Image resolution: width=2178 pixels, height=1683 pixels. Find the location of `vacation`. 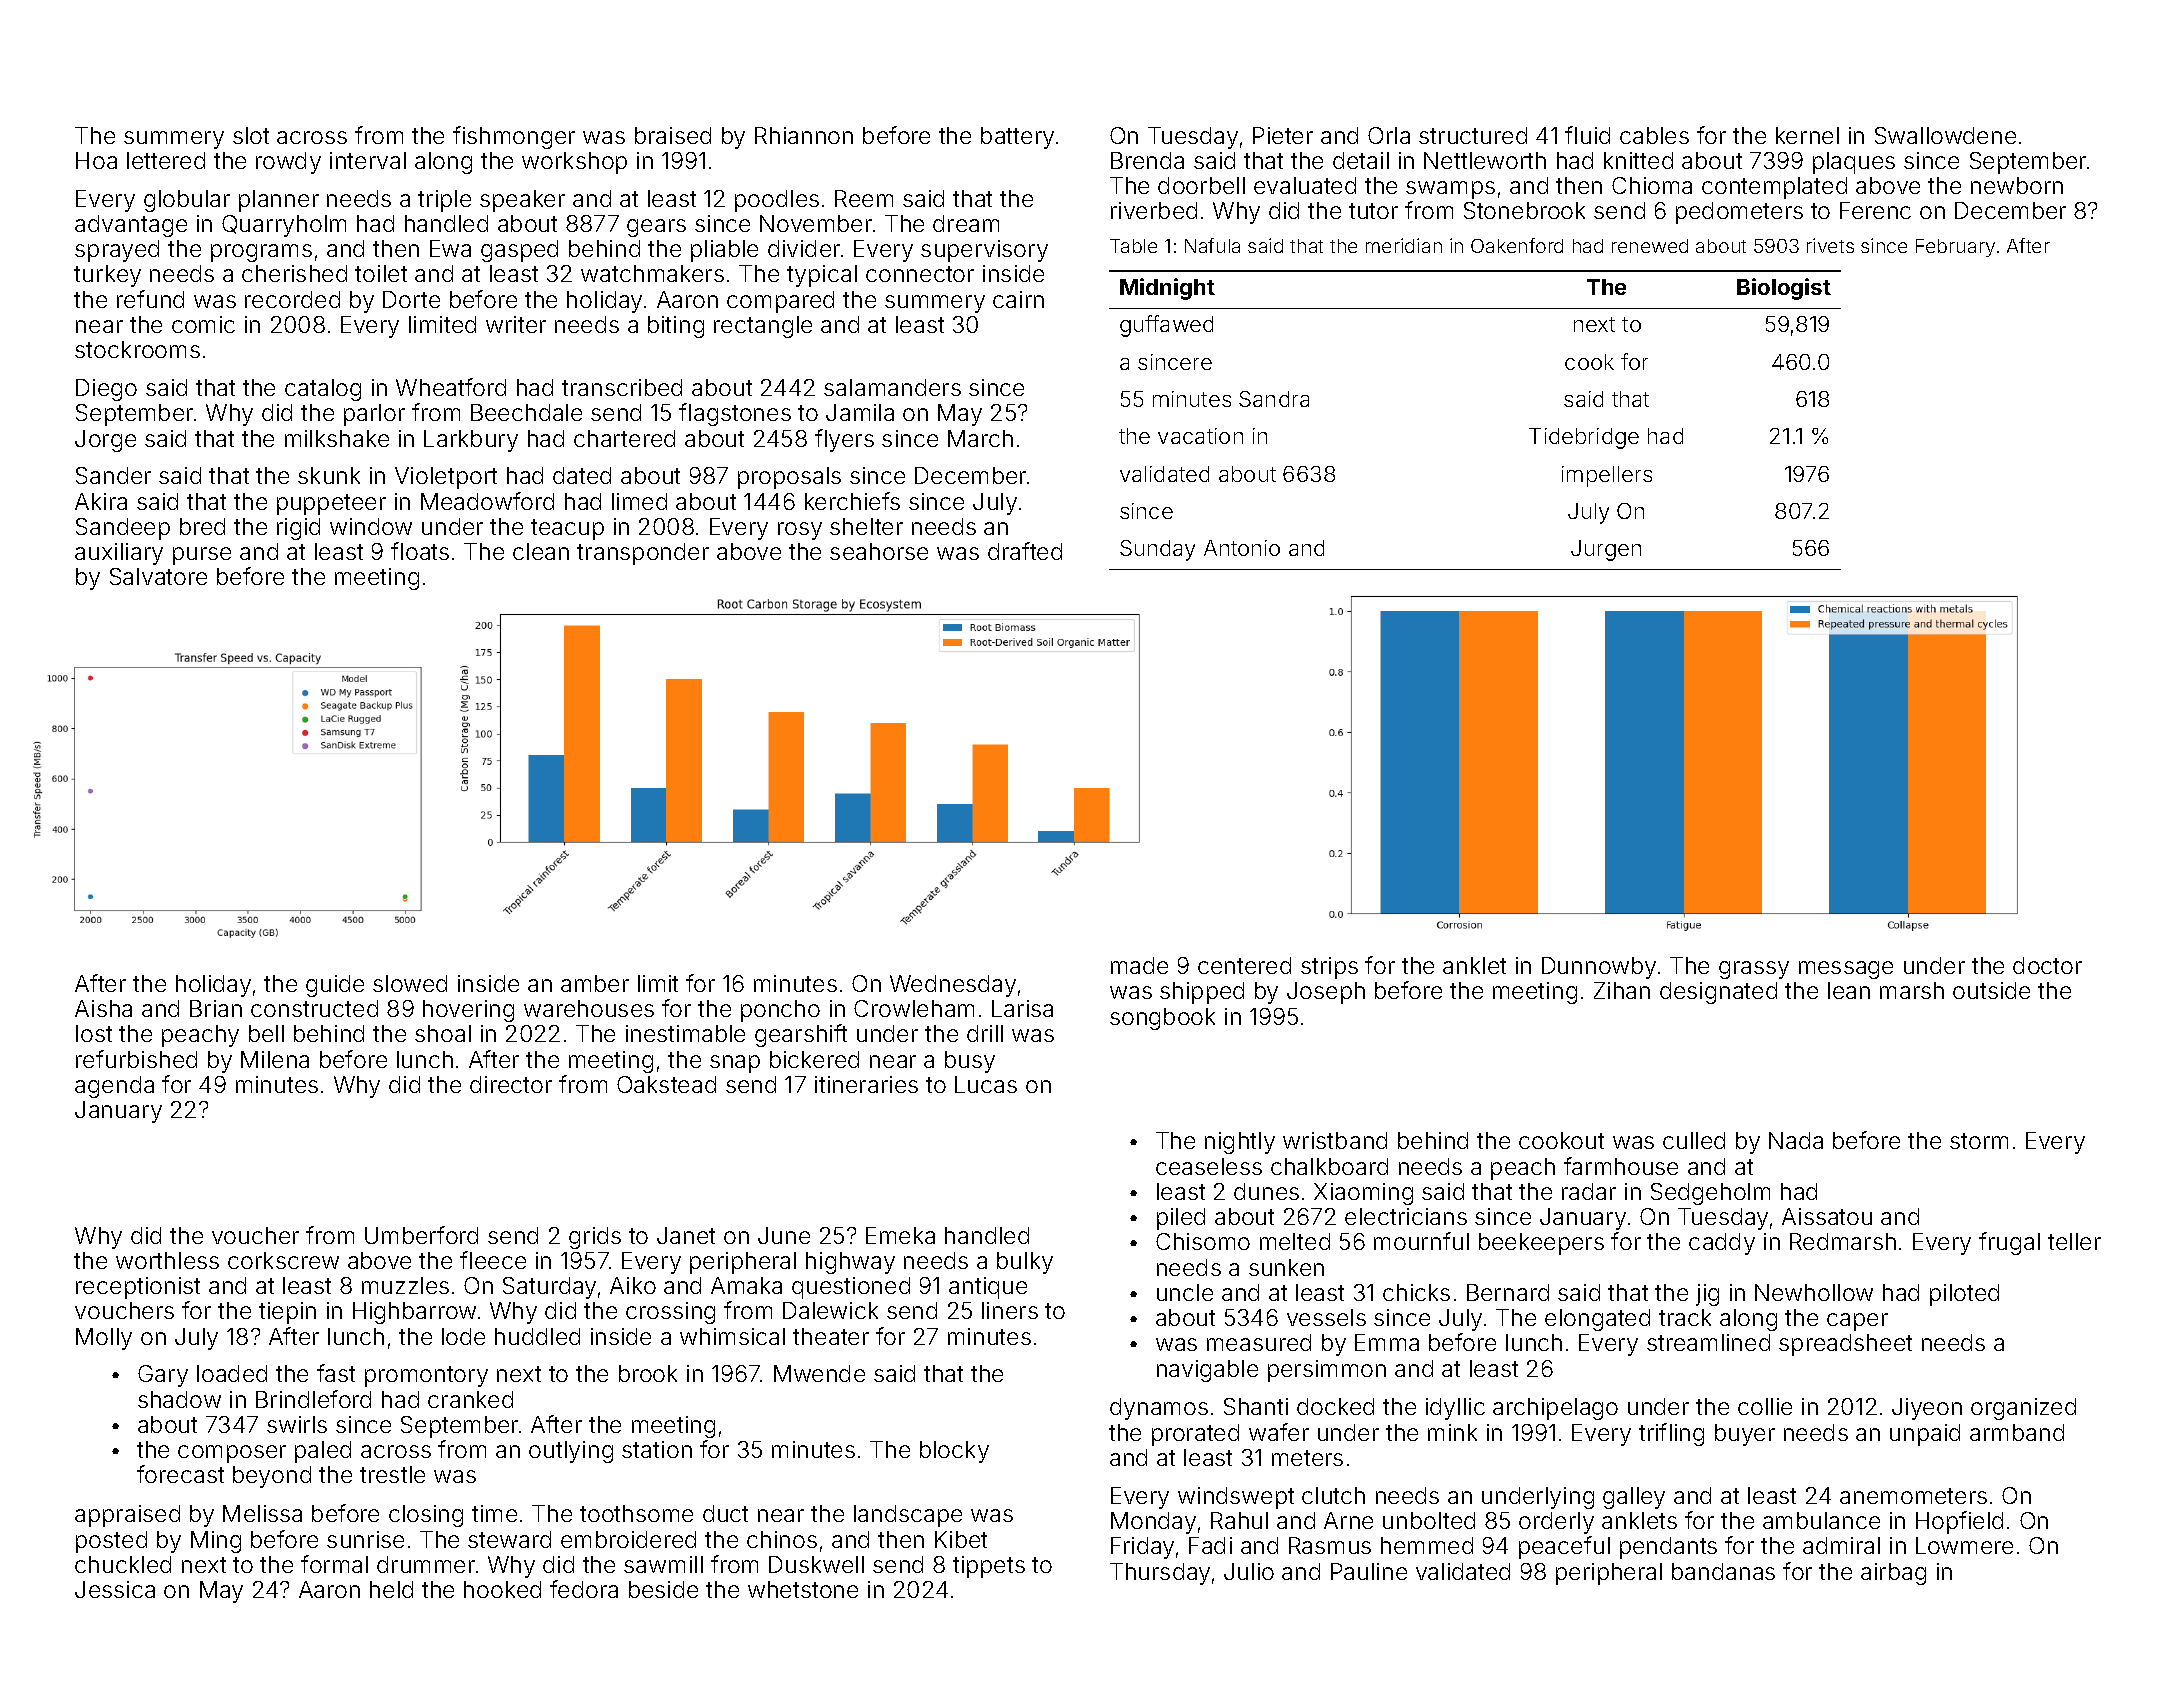

vacation is located at coordinates (1200, 436).
